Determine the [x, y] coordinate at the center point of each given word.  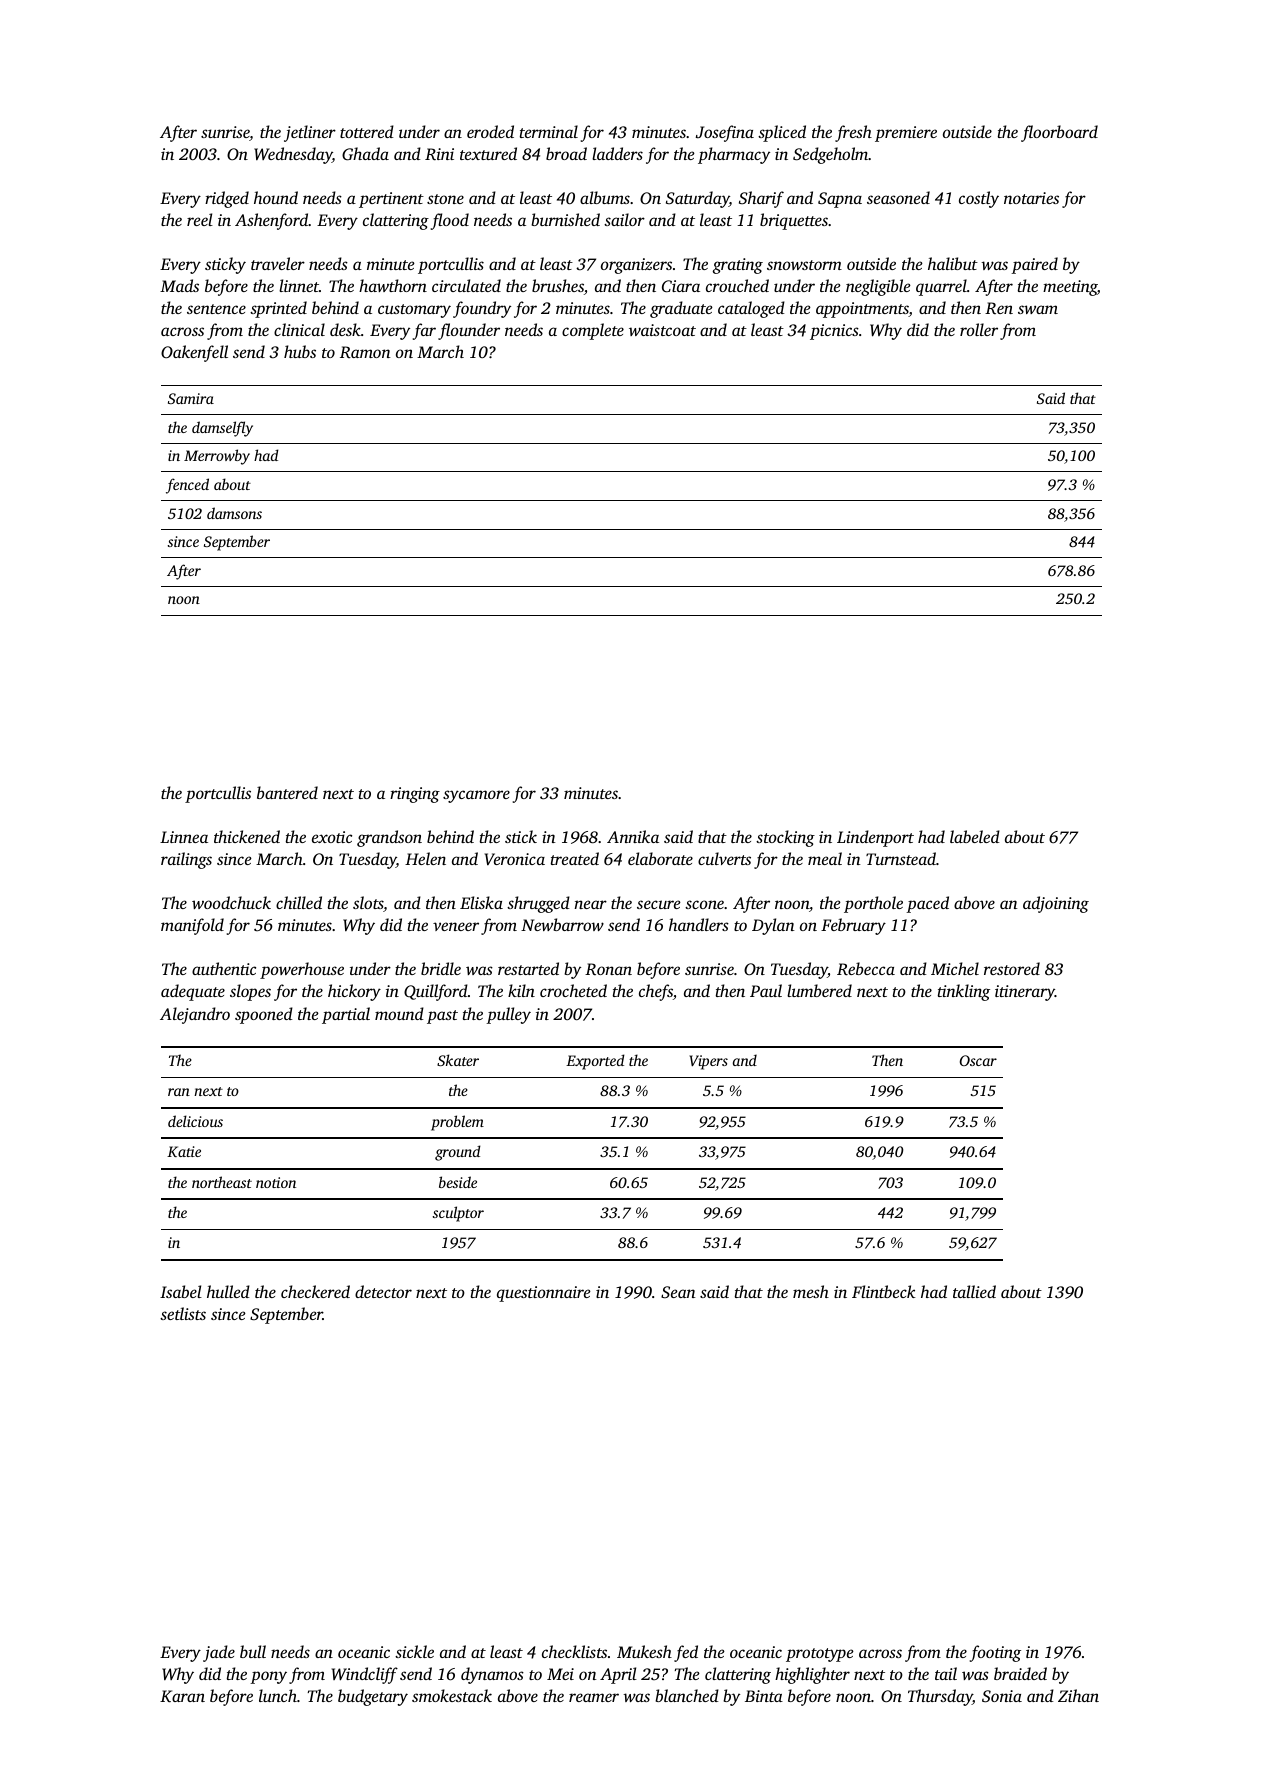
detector [383, 1291]
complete [593, 331]
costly [979, 199]
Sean [678, 1292]
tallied [974, 1291]
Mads [179, 285]
